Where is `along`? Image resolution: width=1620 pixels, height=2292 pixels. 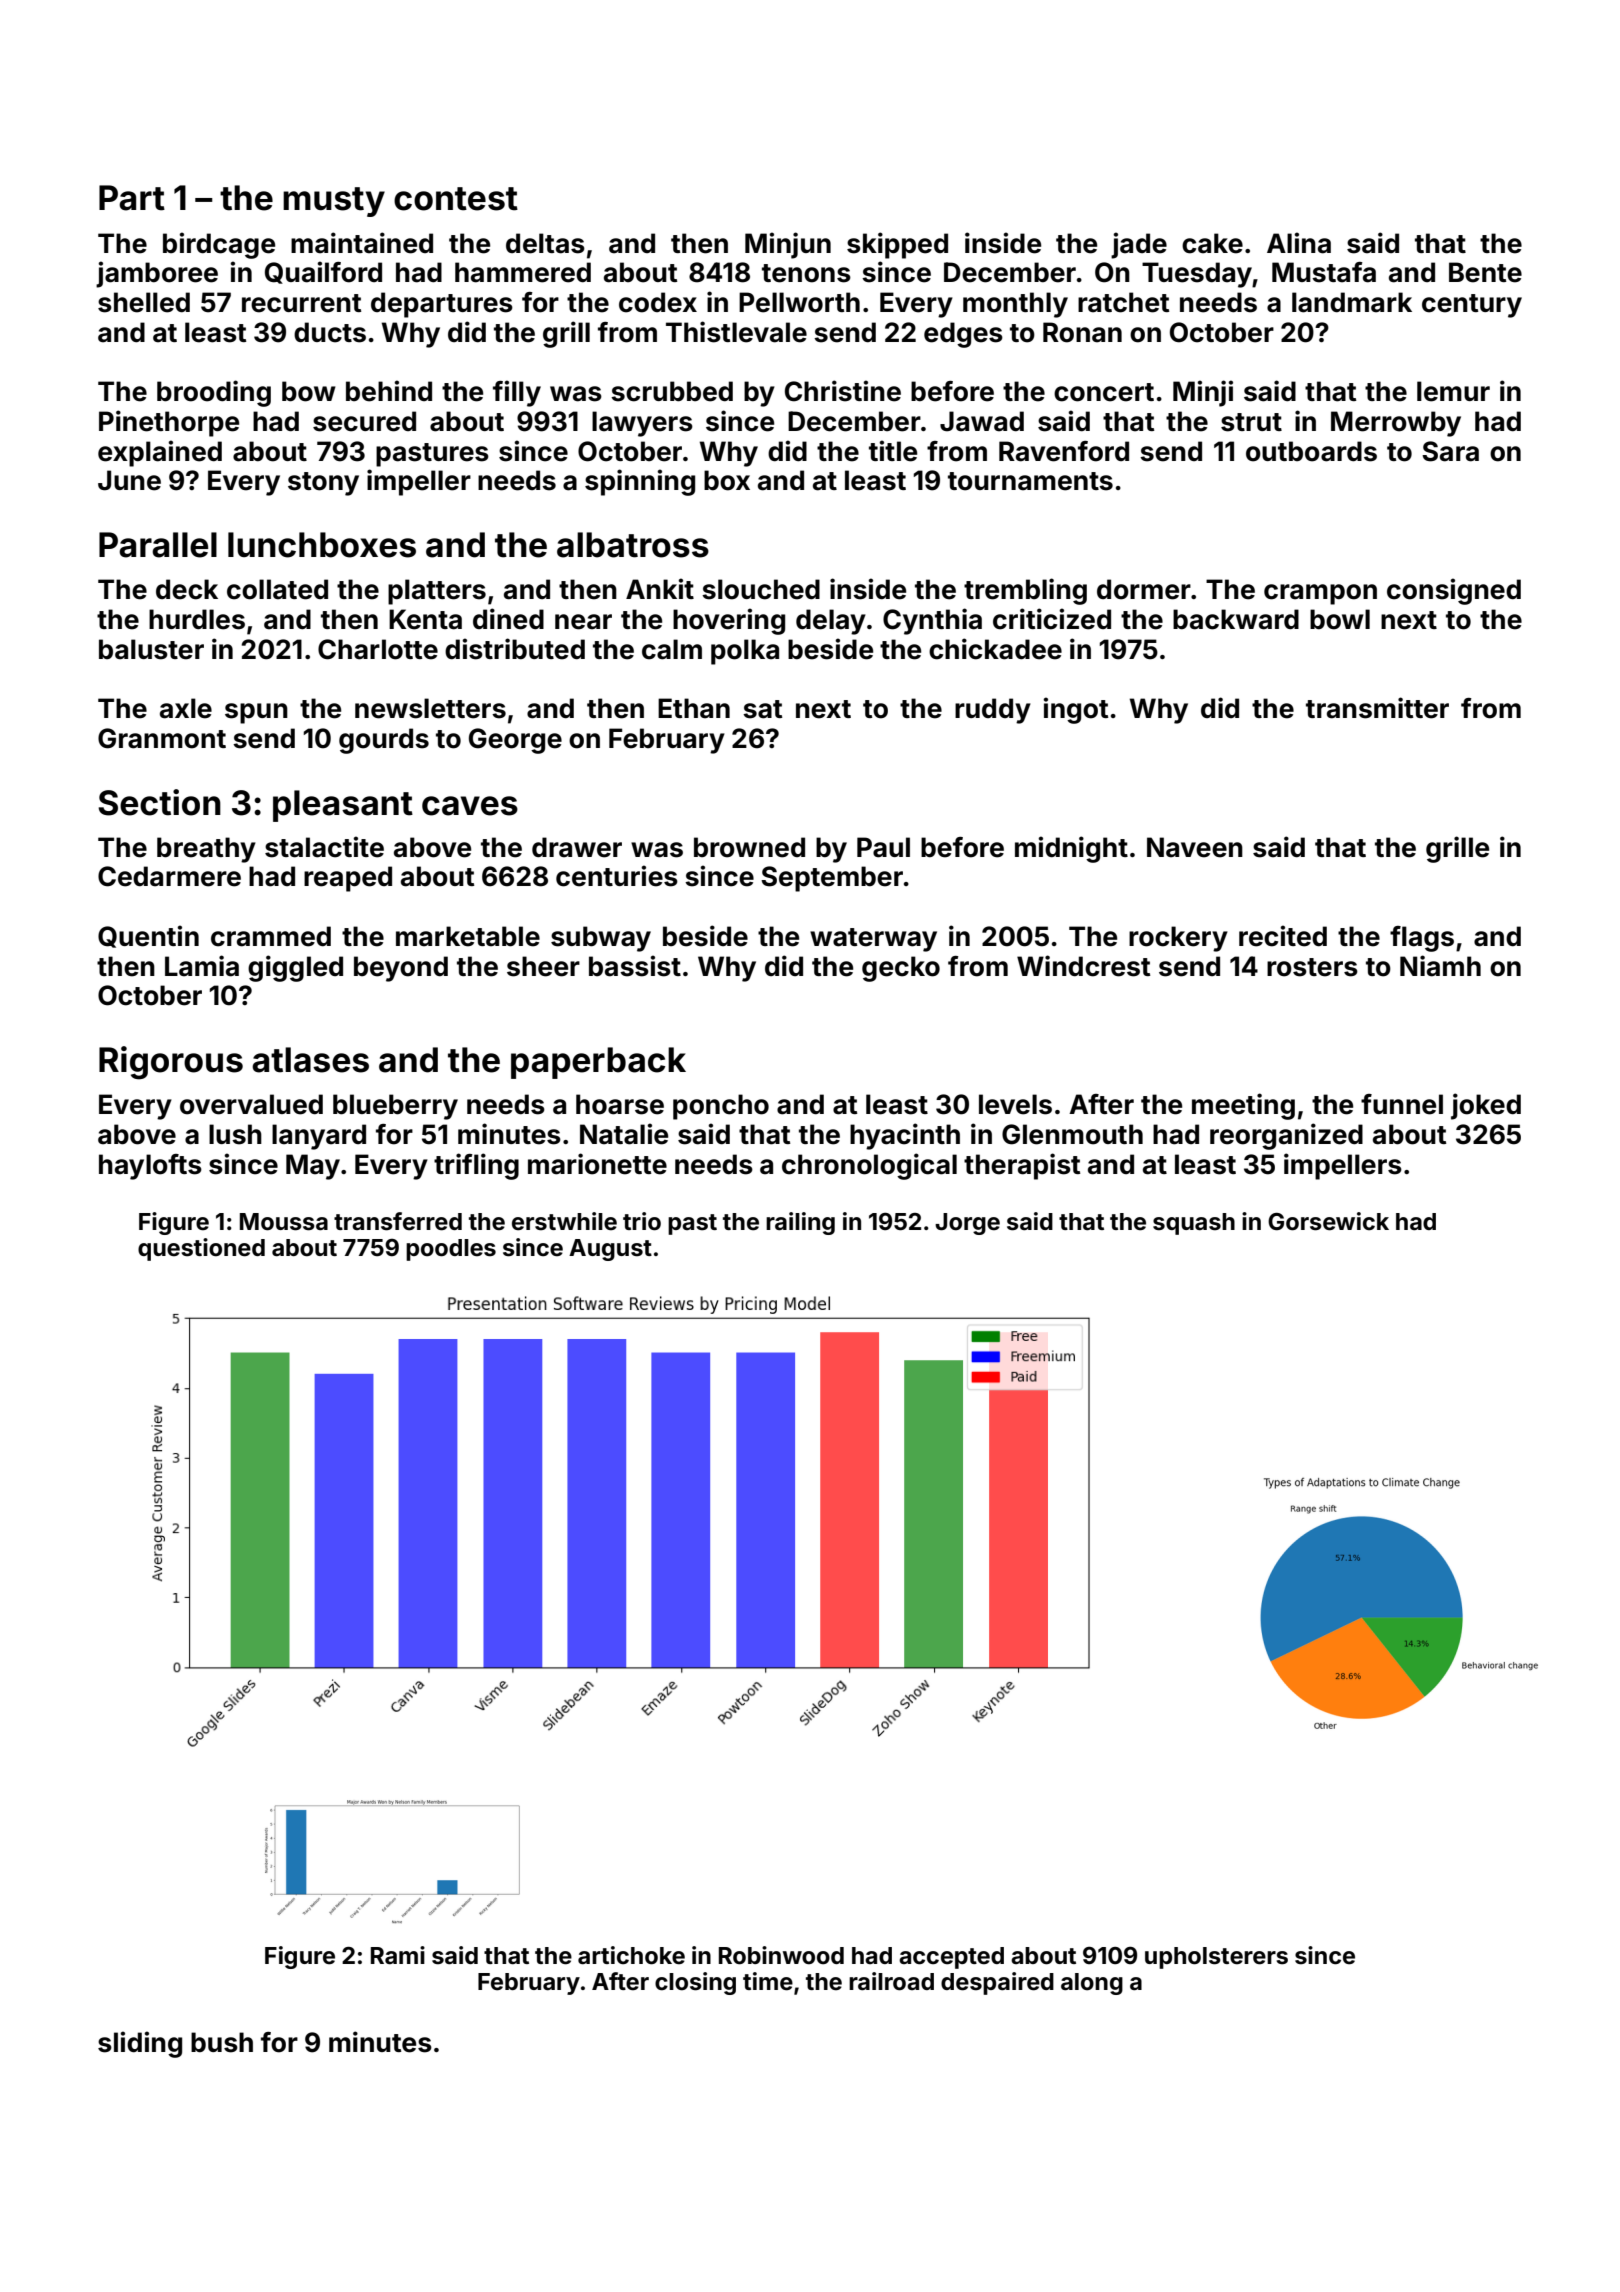 along is located at coordinates (1092, 1984).
